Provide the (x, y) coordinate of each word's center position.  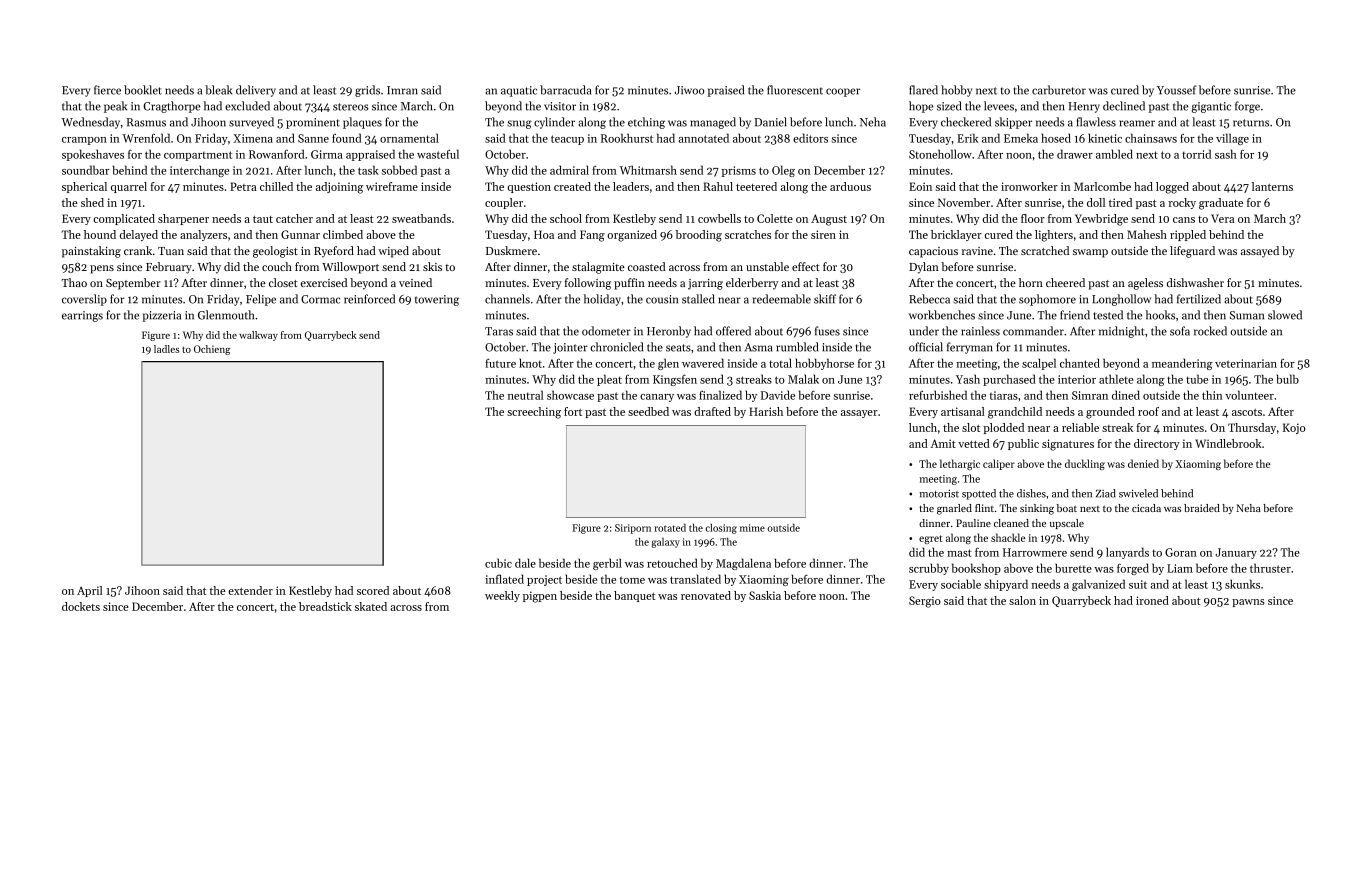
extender (250, 590)
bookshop (976, 569)
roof (1148, 411)
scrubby (929, 569)
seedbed (648, 411)
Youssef (1177, 90)
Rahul (718, 186)
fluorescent (795, 90)
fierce (107, 90)
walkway (258, 336)
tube (1197, 379)
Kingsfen (675, 380)
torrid (1196, 154)
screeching (534, 413)
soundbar (86, 170)
